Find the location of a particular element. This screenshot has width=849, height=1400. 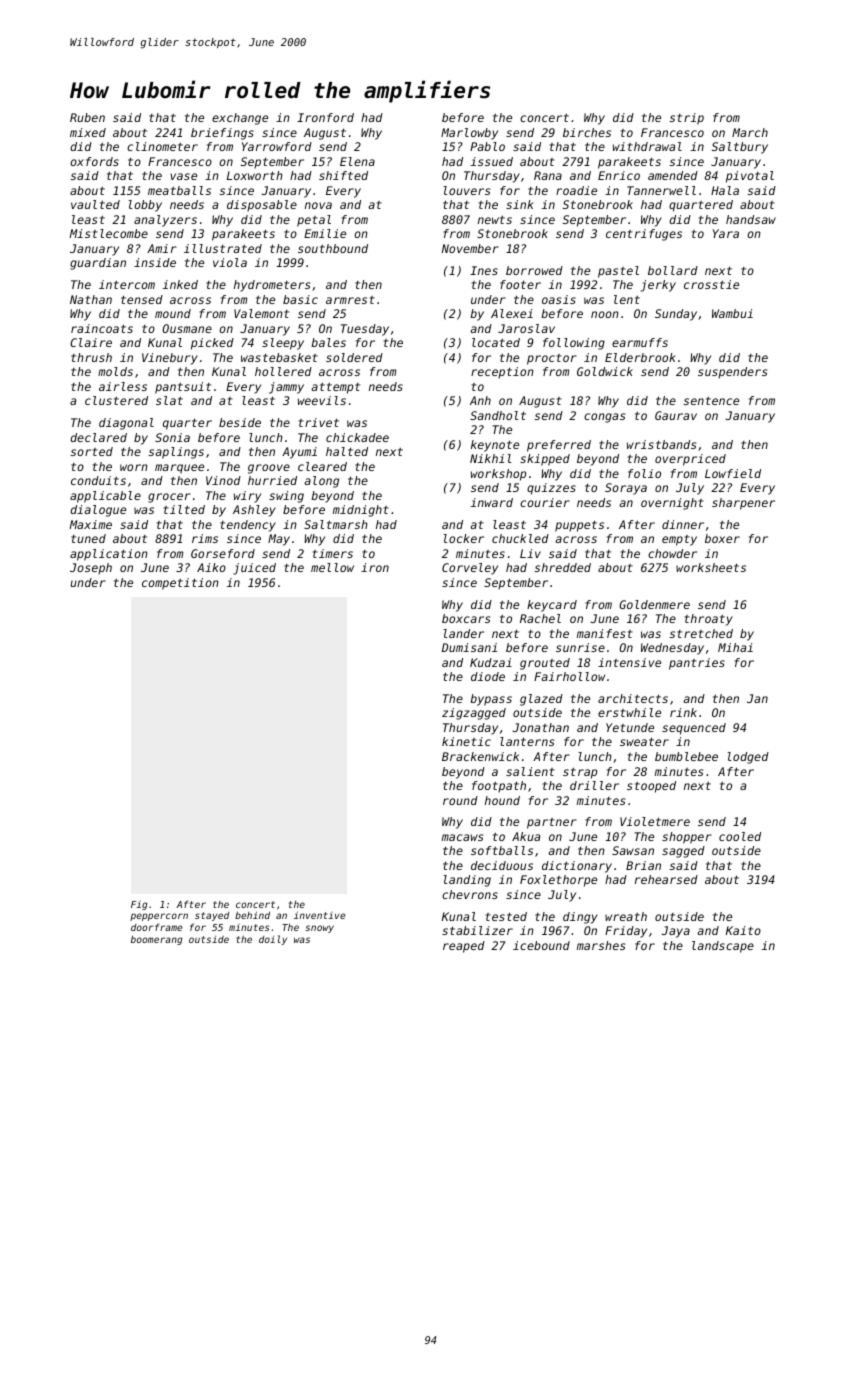

round is located at coordinates (460, 800).
